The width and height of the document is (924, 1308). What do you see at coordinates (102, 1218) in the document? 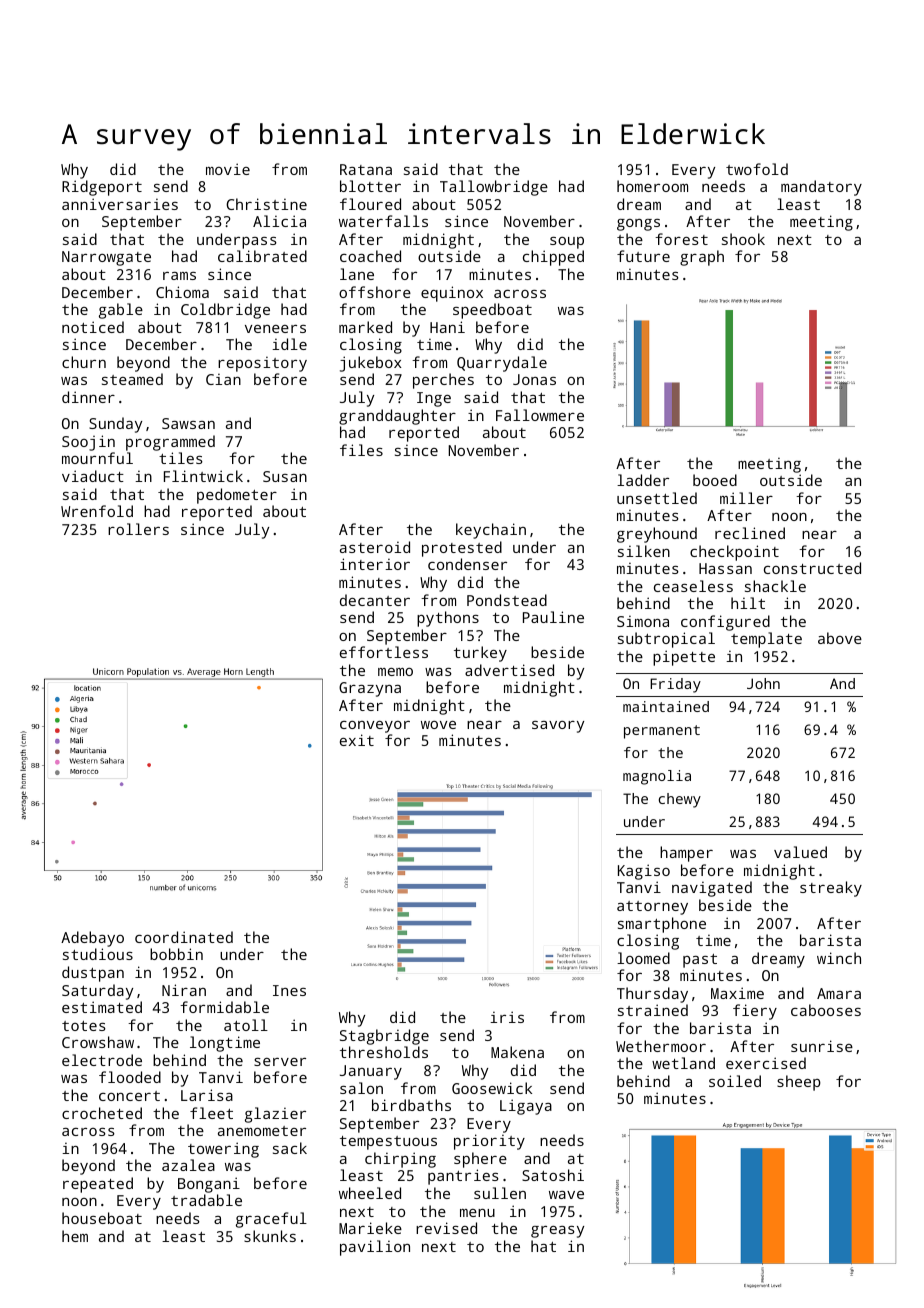
I see `houseboat` at bounding box center [102, 1218].
